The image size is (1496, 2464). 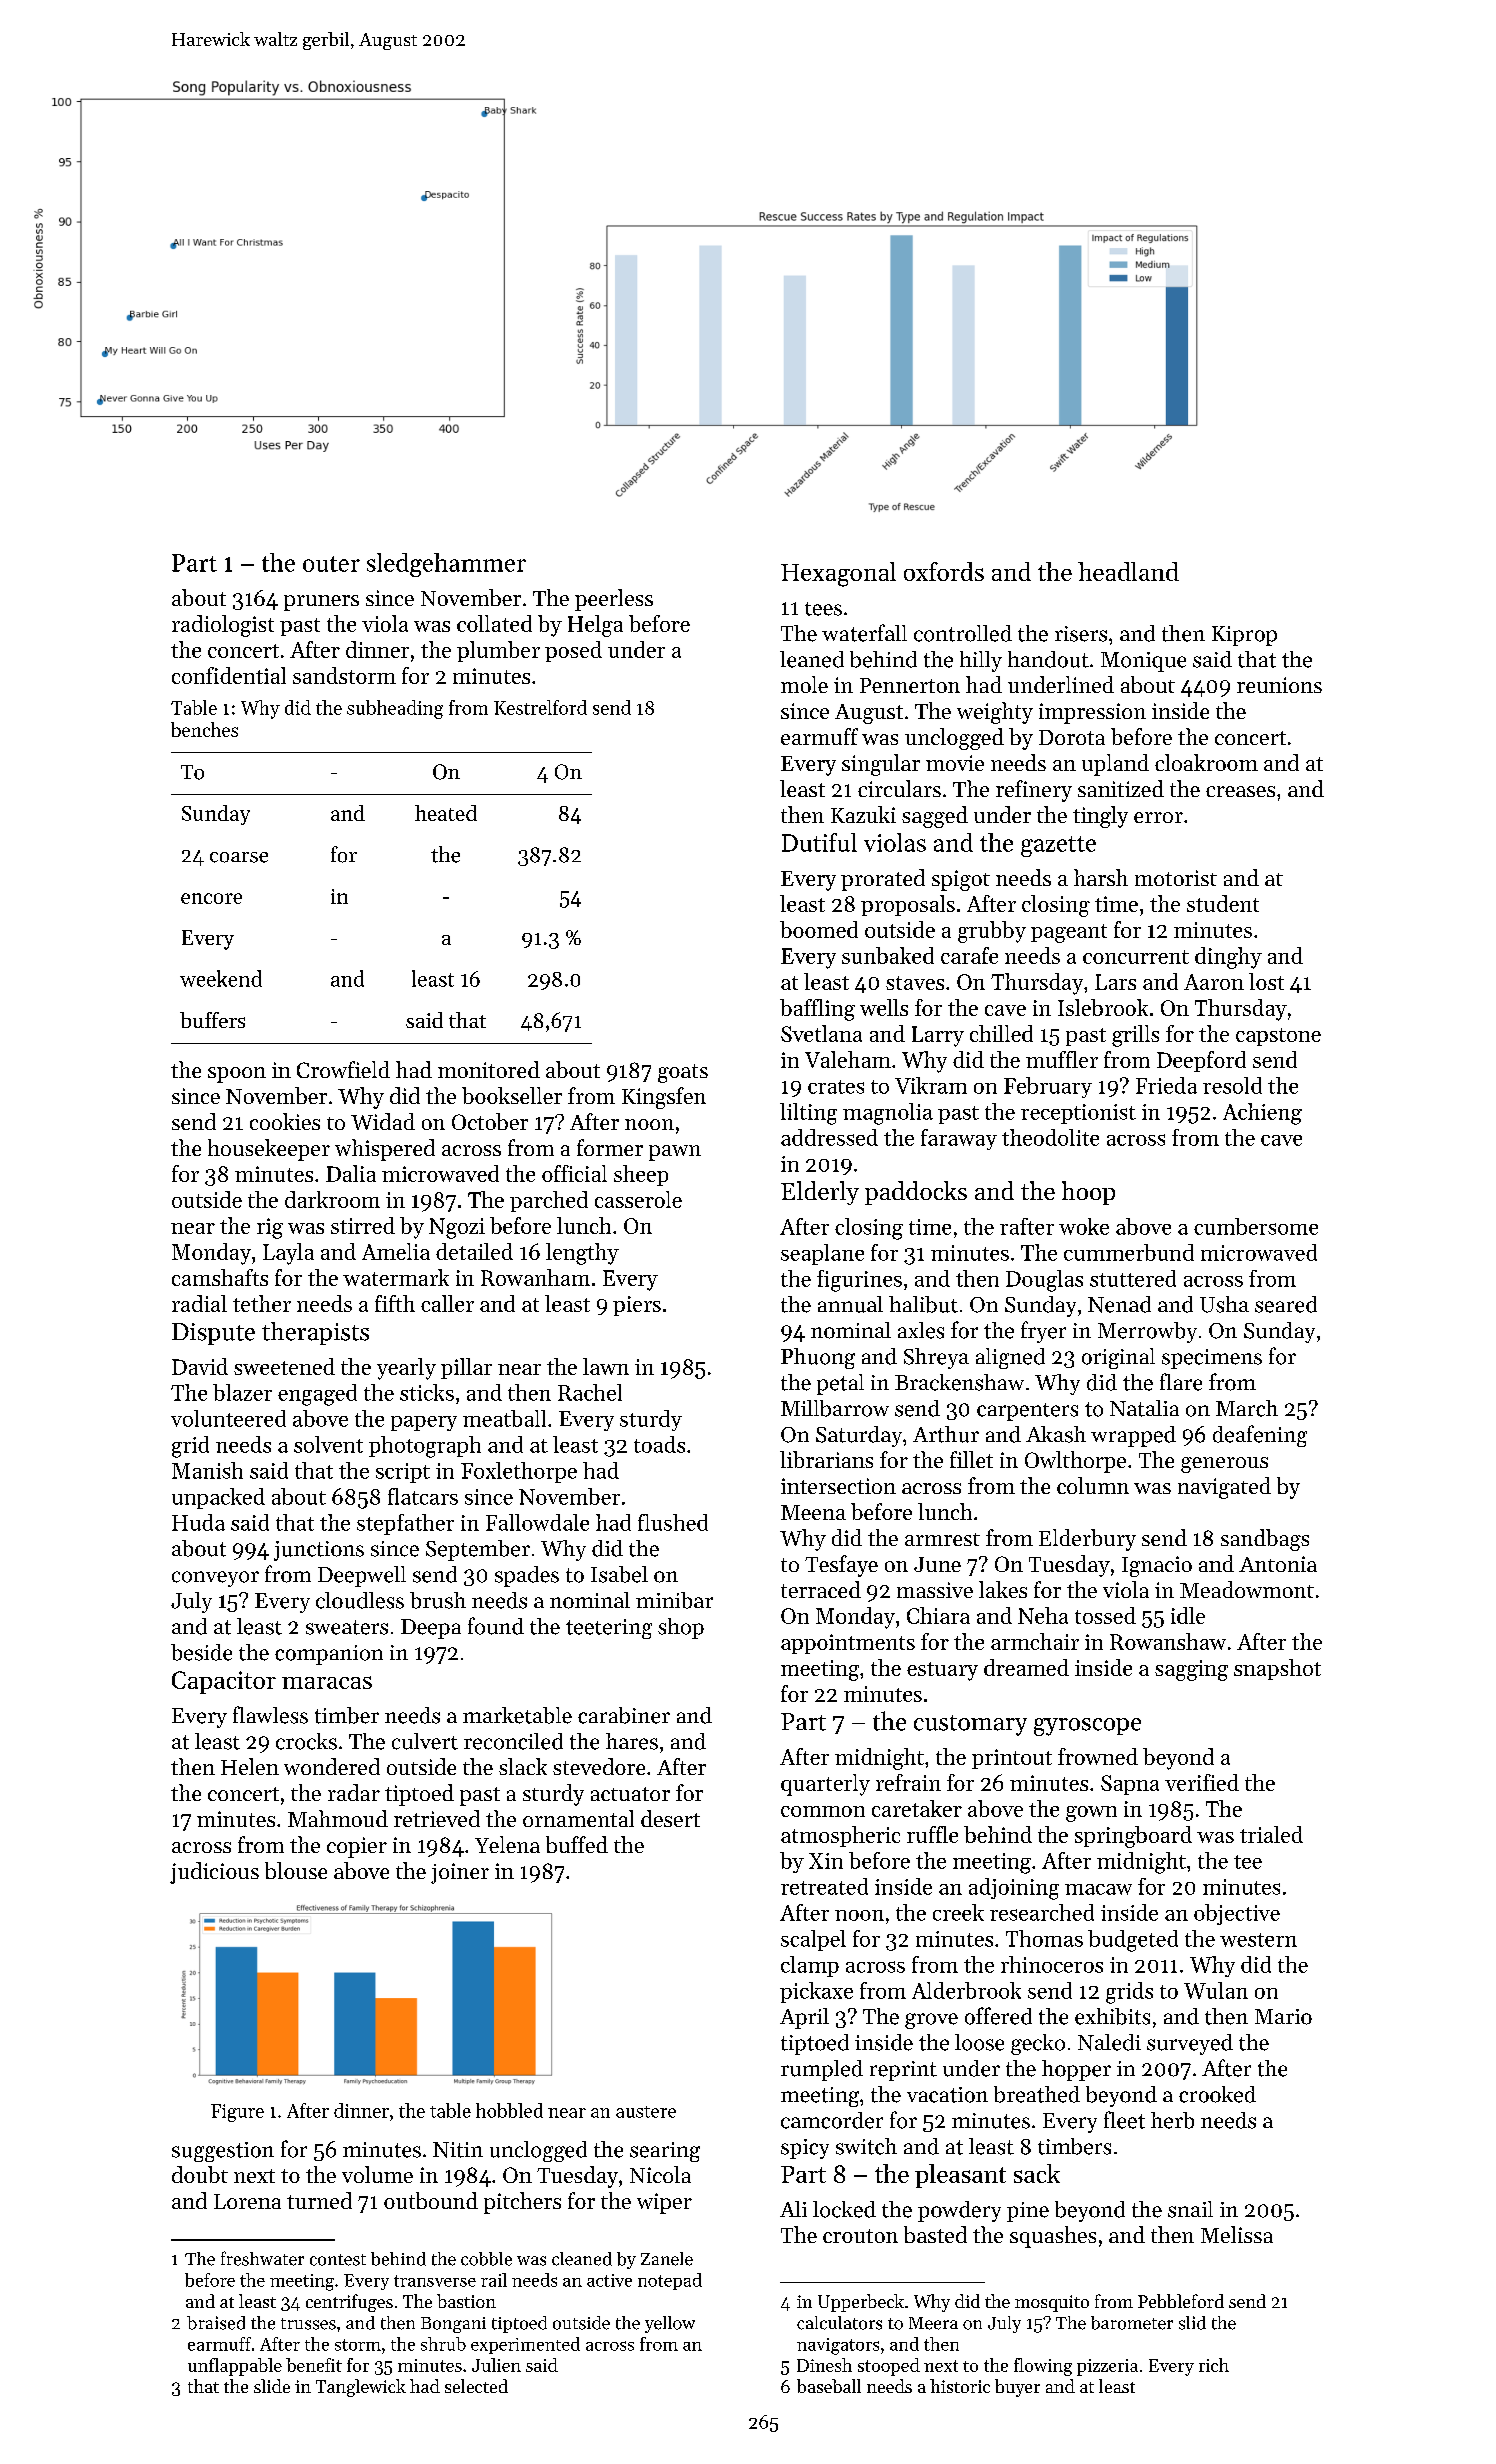 What do you see at coordinates (1105, 1615) in the image?
I see `tossed` at bounding box center [1105, 1615].
